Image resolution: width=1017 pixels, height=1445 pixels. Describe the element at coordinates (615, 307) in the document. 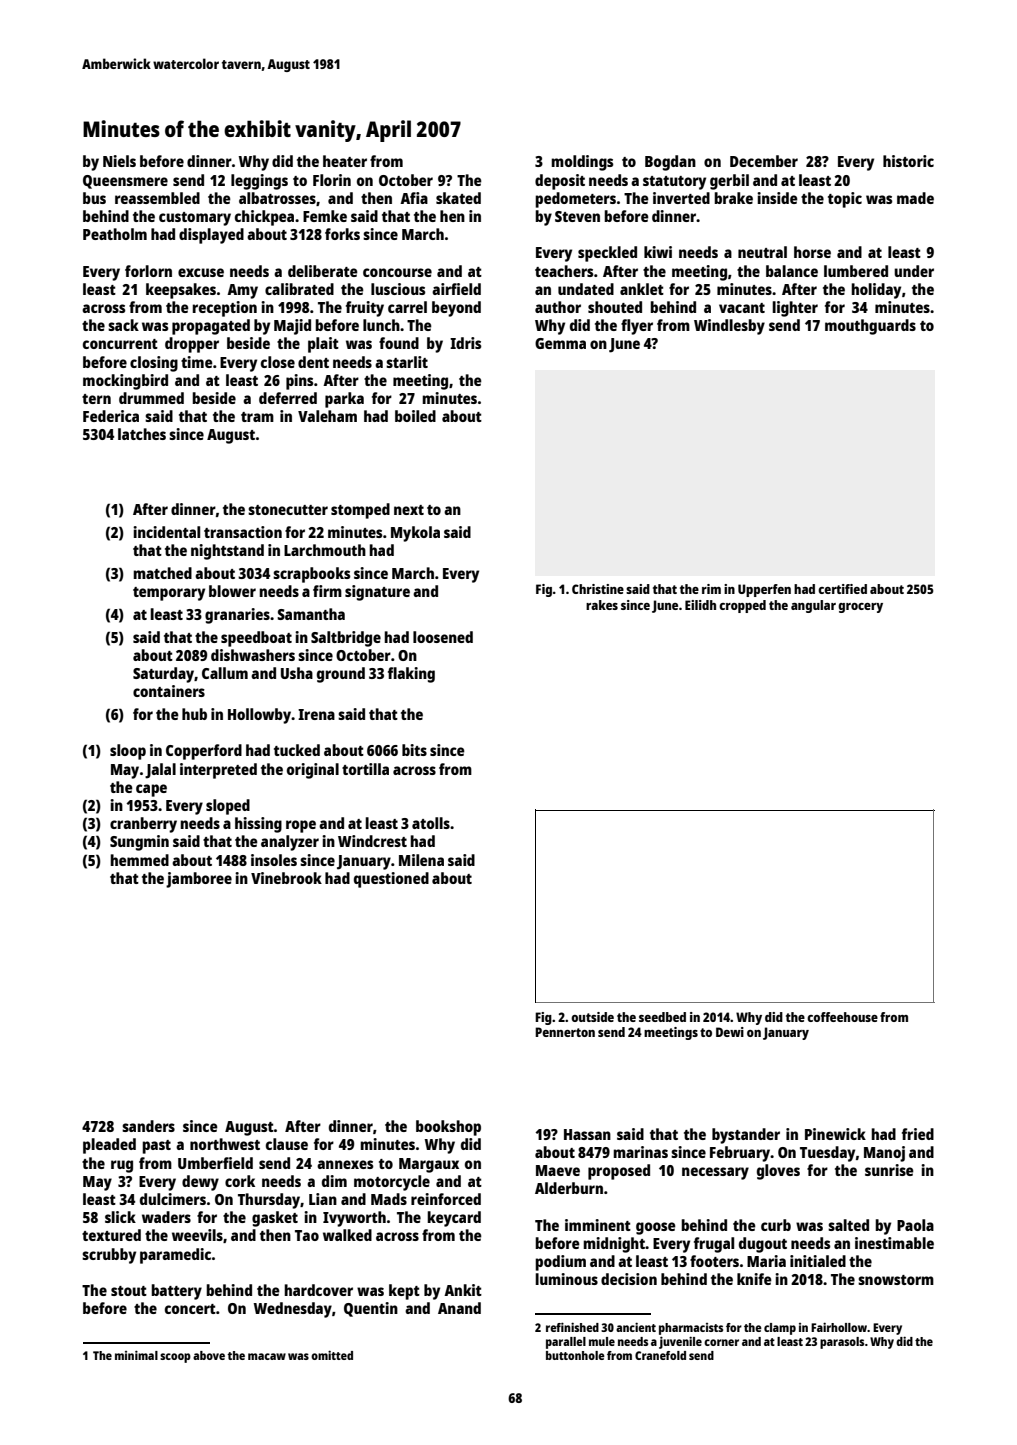

I see `shouted` at that location.
